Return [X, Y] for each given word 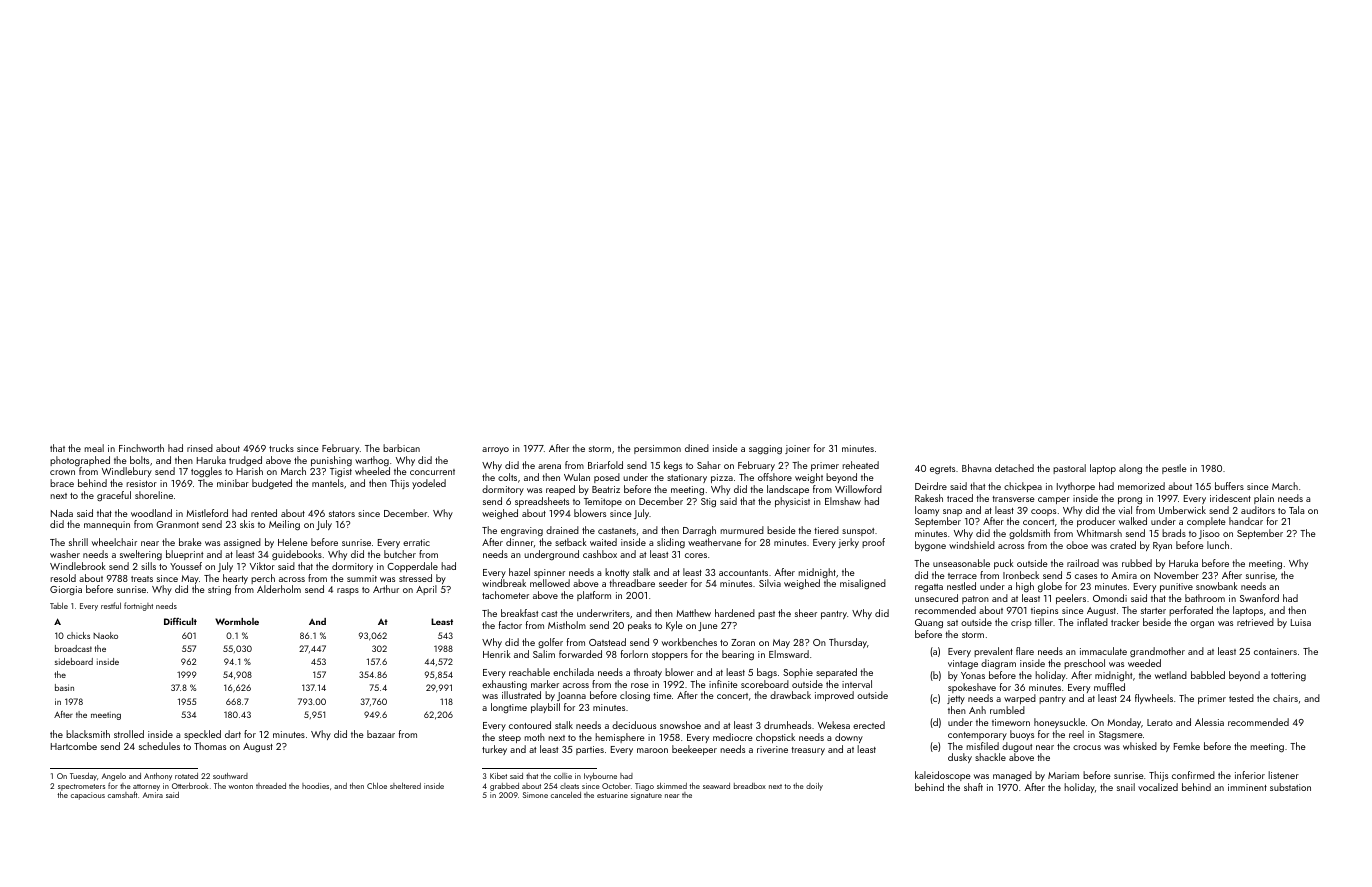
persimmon [657, 449]
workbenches [689, 642]
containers [1275, 651]
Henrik [497, 654]
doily [814, 787]
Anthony [158, 777]
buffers [1229, 486]
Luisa [1301, 622]
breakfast [519, 613]
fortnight [138, 606]
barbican [401, 448]
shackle [990, 757]
